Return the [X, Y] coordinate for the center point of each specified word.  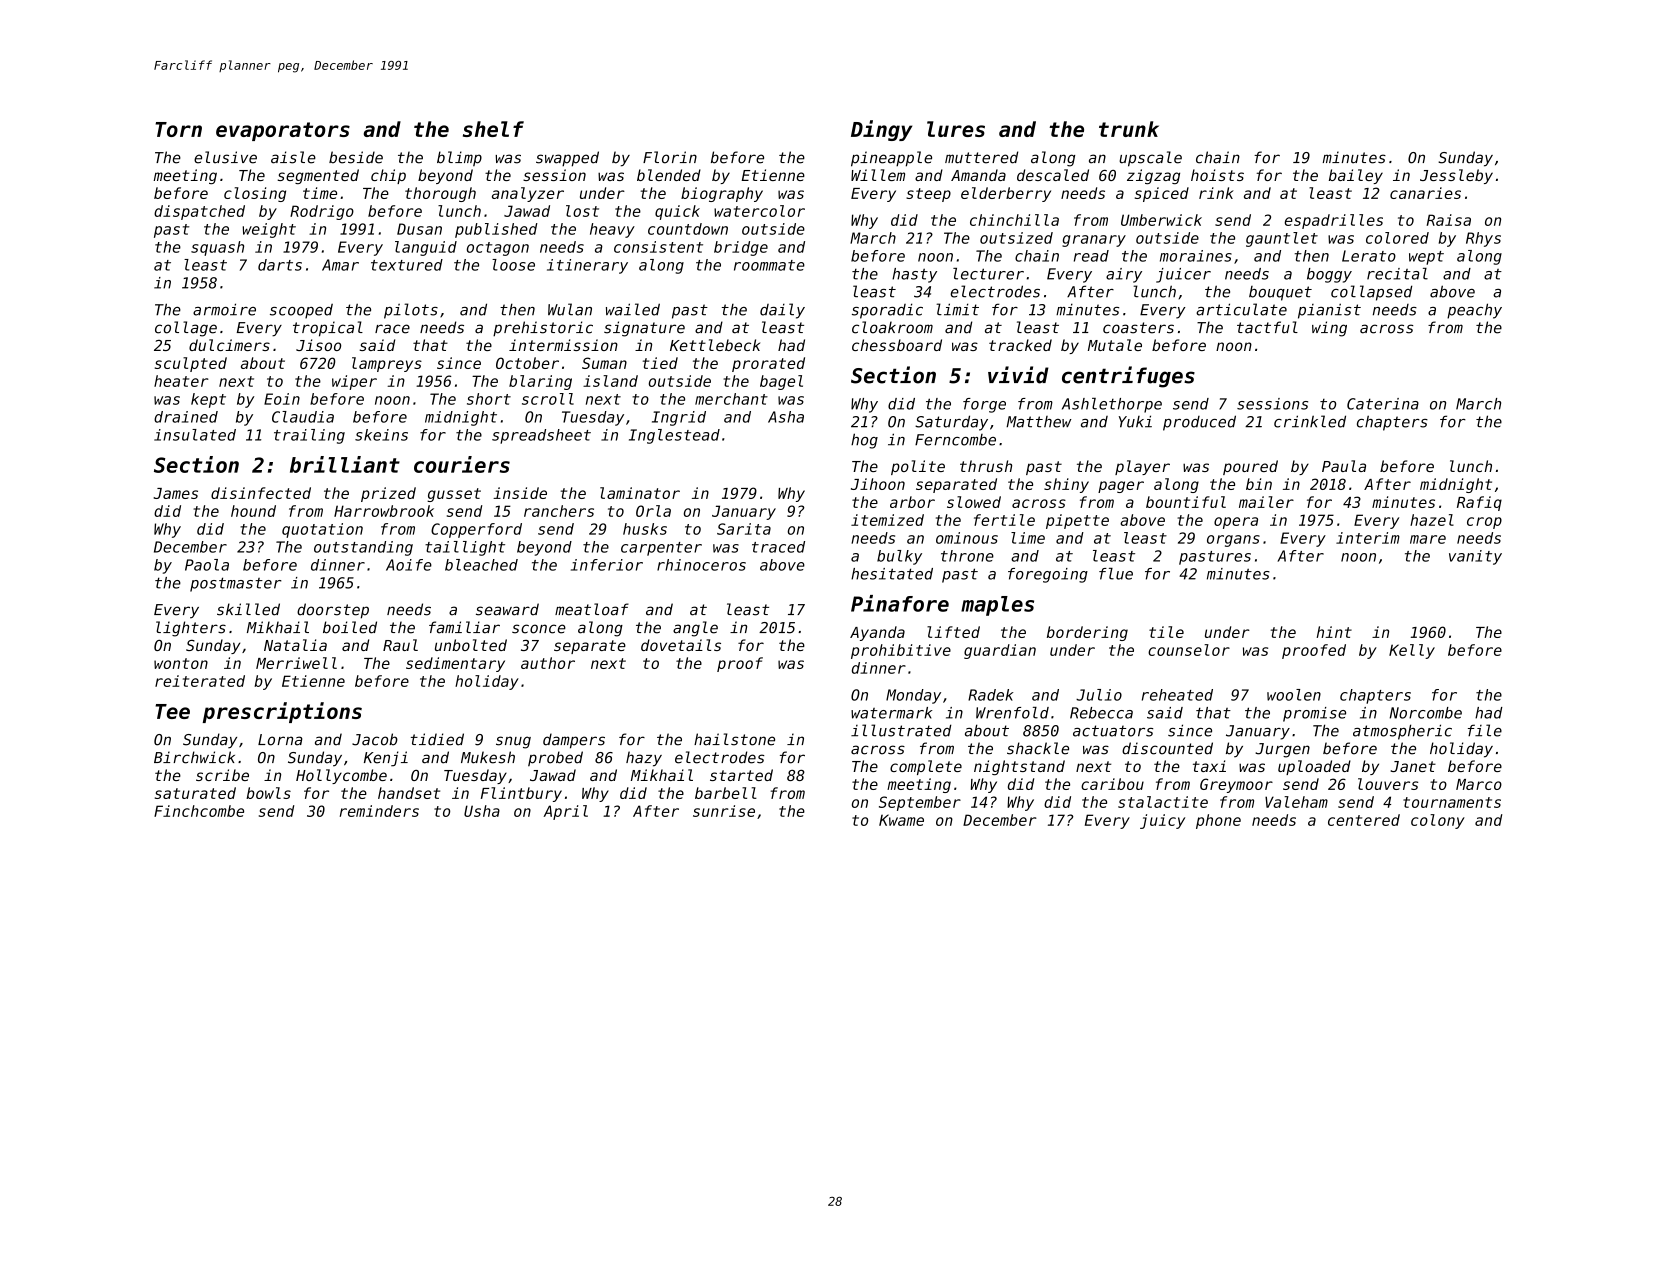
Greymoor [1236, 785]
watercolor [759, 211]
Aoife [409, 565]
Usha [482, 811]
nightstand [1019, 767]
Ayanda [877, 633]
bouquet [1280, 293]
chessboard [897, 345]
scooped [301, 311]
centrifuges [1128, 377]
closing [255, 194]
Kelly [1412, 651]
